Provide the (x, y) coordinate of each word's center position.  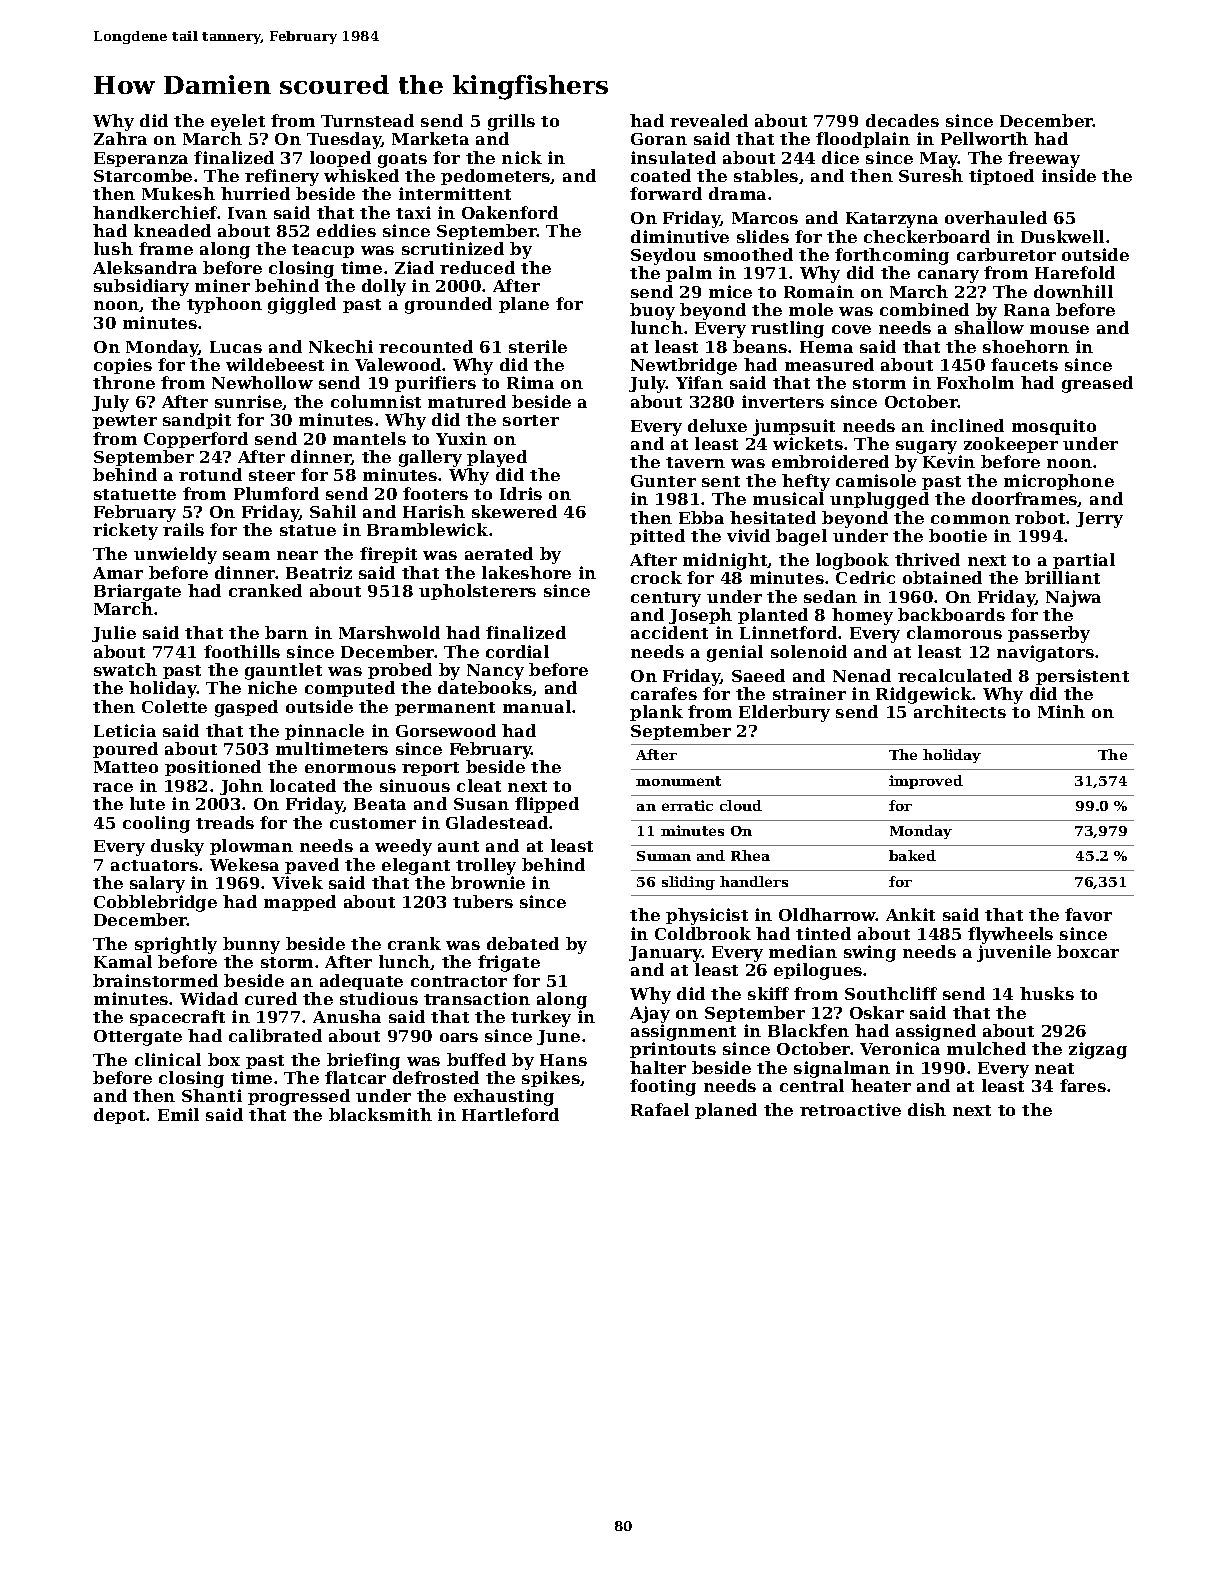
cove (851, 329)
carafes (664, 693)
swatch (125, 669)
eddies (346, 230)
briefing (363, 1061)
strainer (809, 693)
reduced (477, 267)
